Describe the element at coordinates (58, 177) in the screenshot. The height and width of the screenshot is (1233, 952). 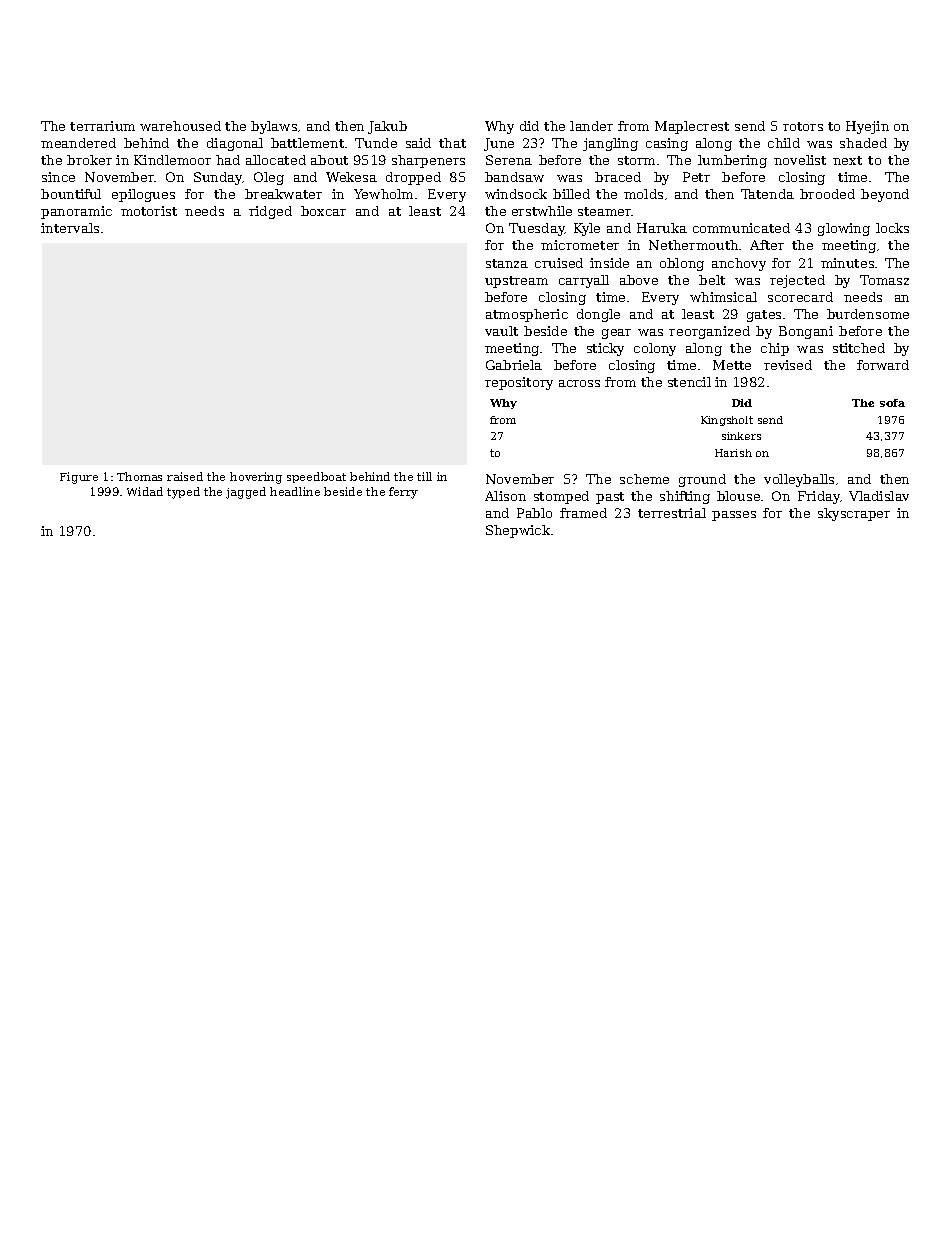
I see `since` at that location.
